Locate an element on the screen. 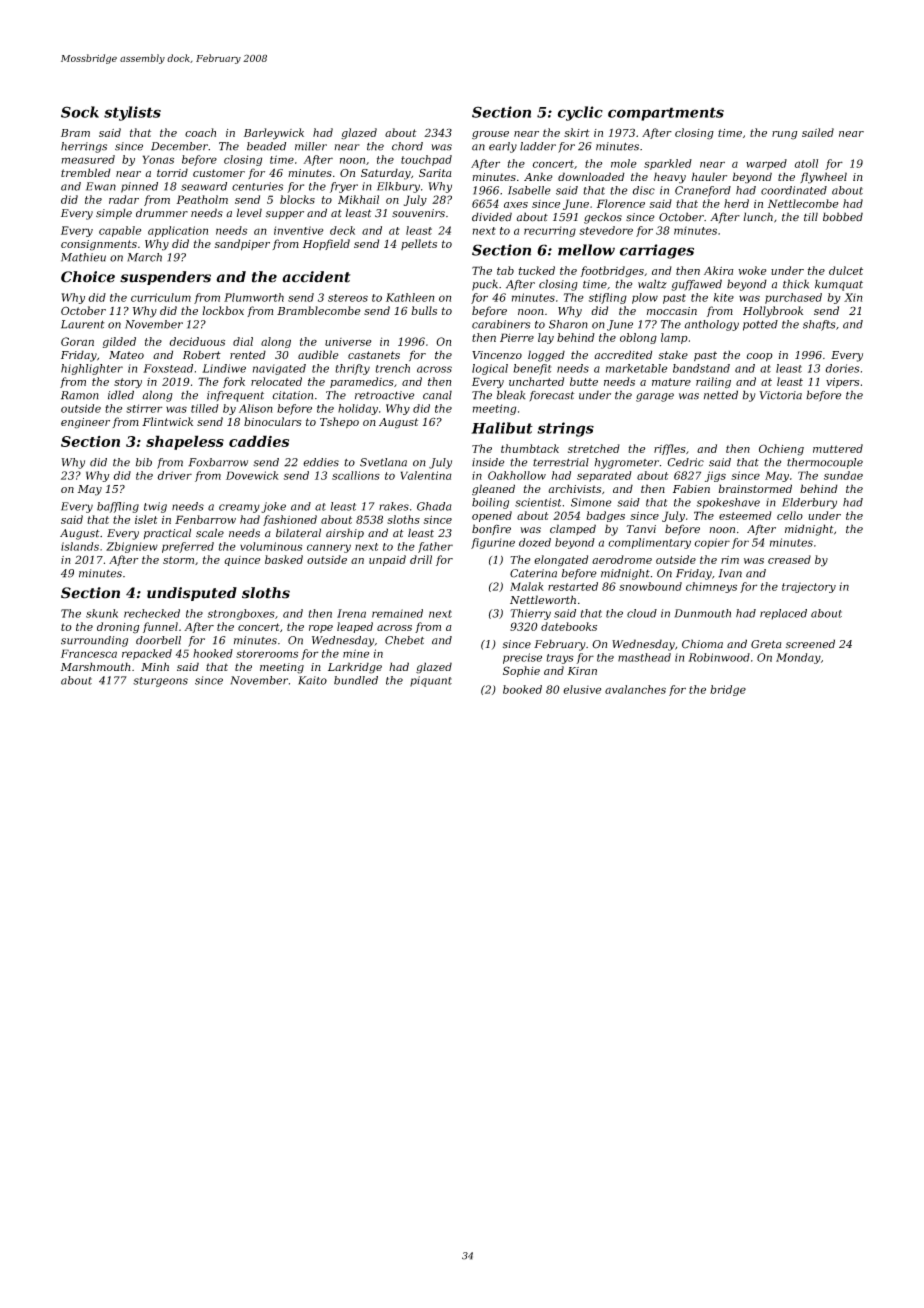 Image resolution: width=924 pixels, height=1308 pixels. sturgeons is located at coordinates (160, 682).
